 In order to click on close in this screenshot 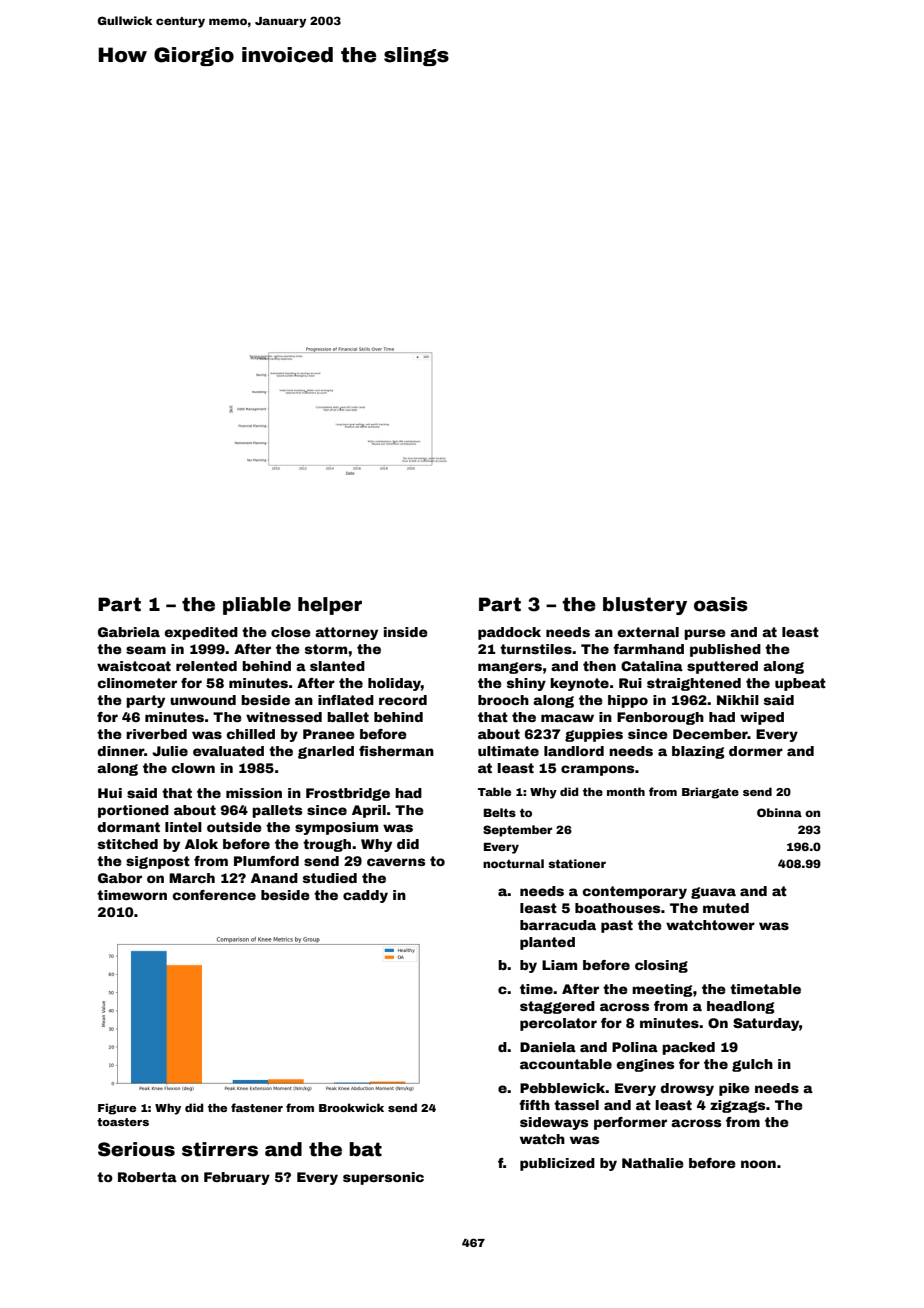, I will do `click(291, 632)`.
